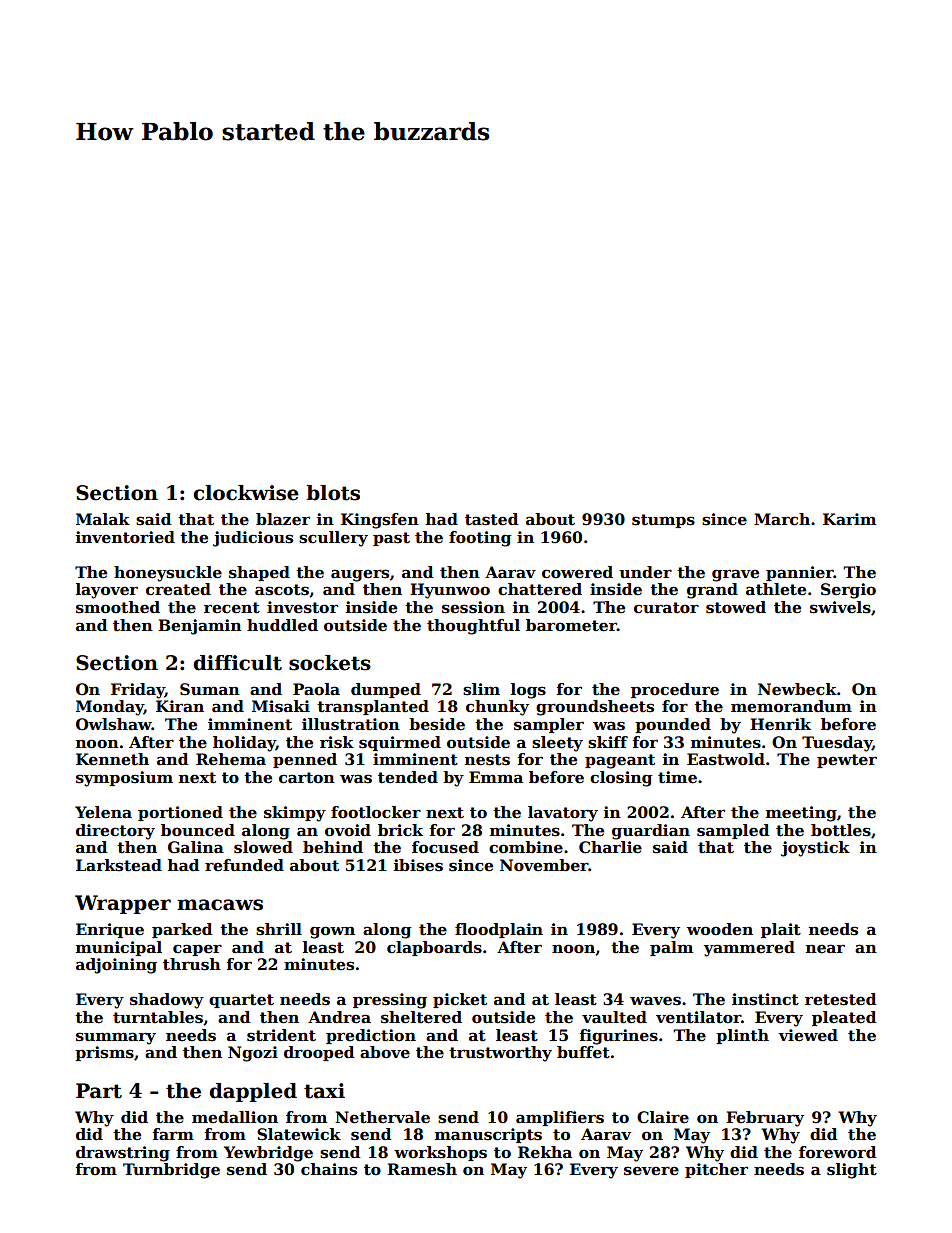 This page has height=1233, width=952. Describe the element at coordinates (253, 1092) in the page. I see `dappled` at that location.
